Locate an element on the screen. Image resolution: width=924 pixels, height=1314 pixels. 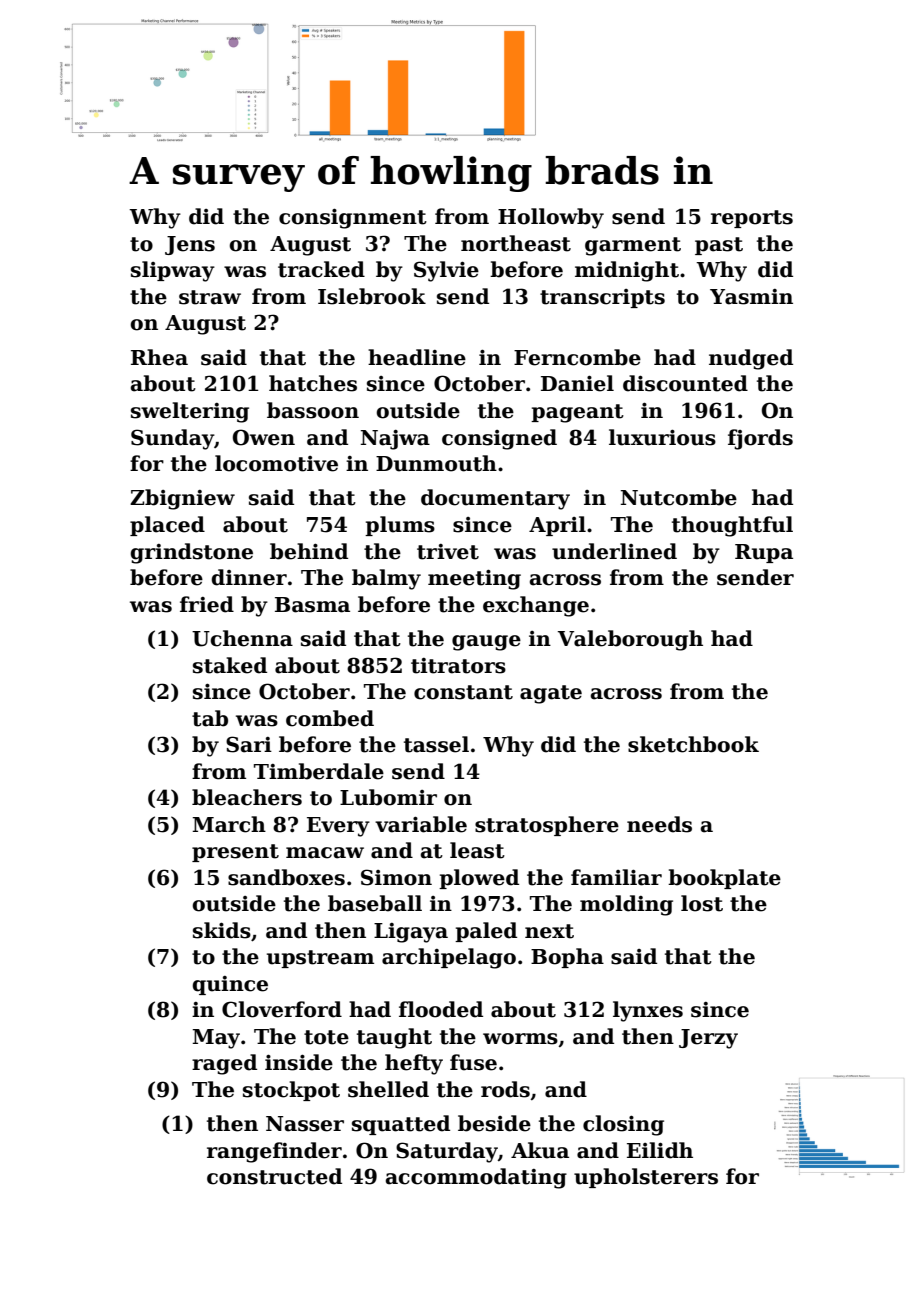
inside is located at coordinates (299, 1062).
